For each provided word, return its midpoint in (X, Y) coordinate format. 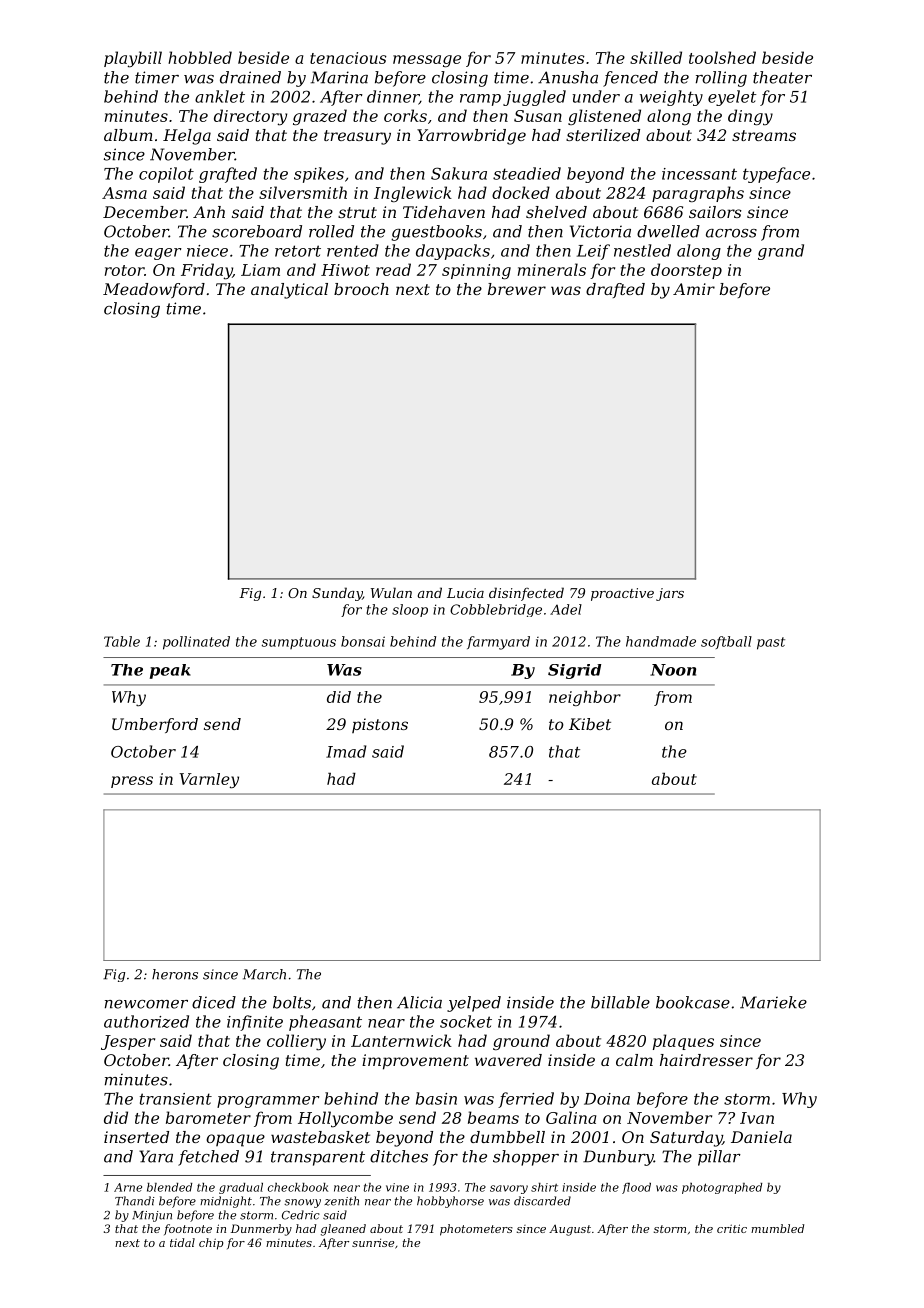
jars (670, 594)
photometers (476, 1230)
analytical (289, 291)
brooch (361, 289)
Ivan (757, 1118)
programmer (268, 1102)
